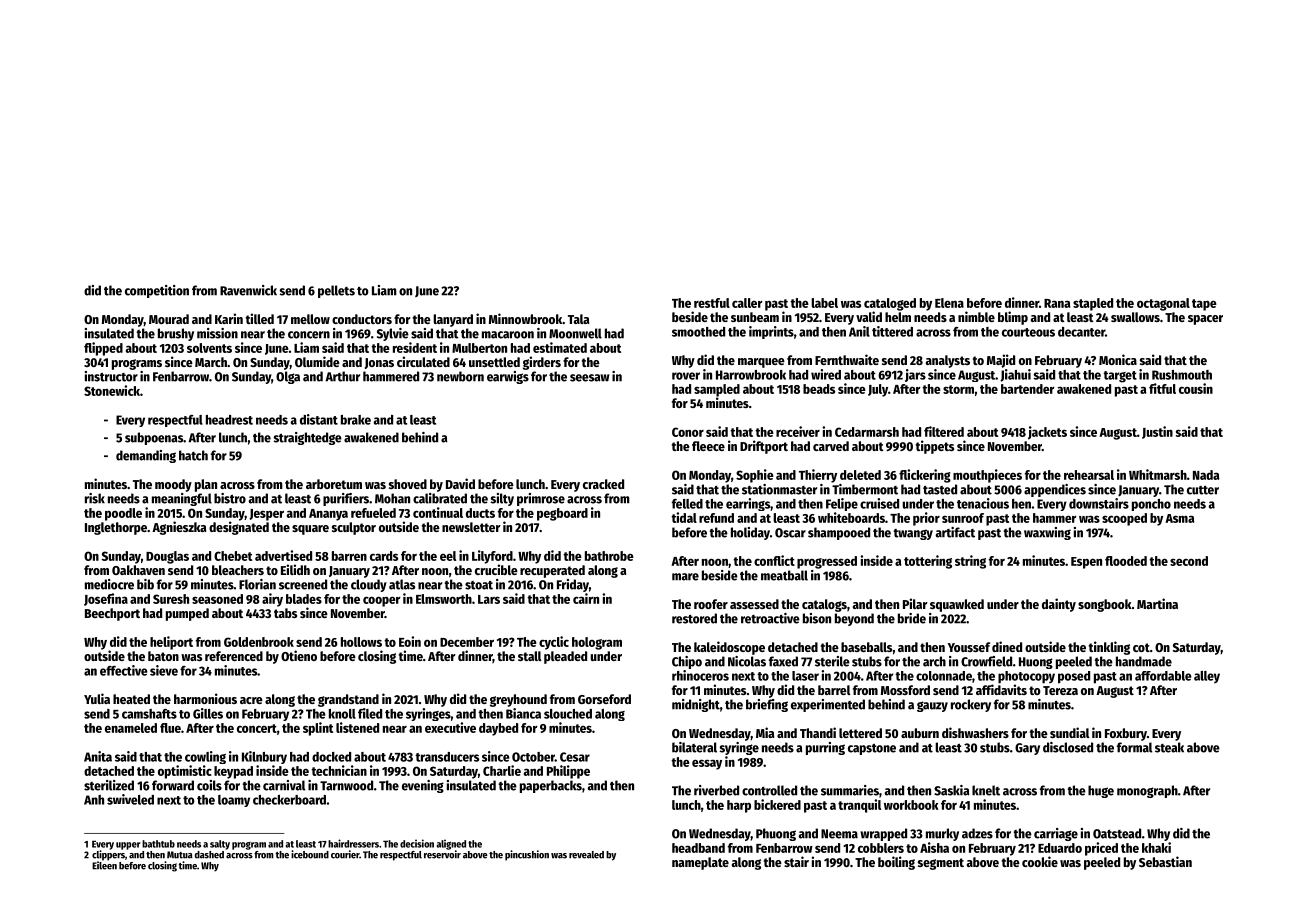 The image size is (1308, 924). What do you see at coordinates (1151, 505) in the screenshot?
I see `poncho` at bounding box center [1151, 505].
